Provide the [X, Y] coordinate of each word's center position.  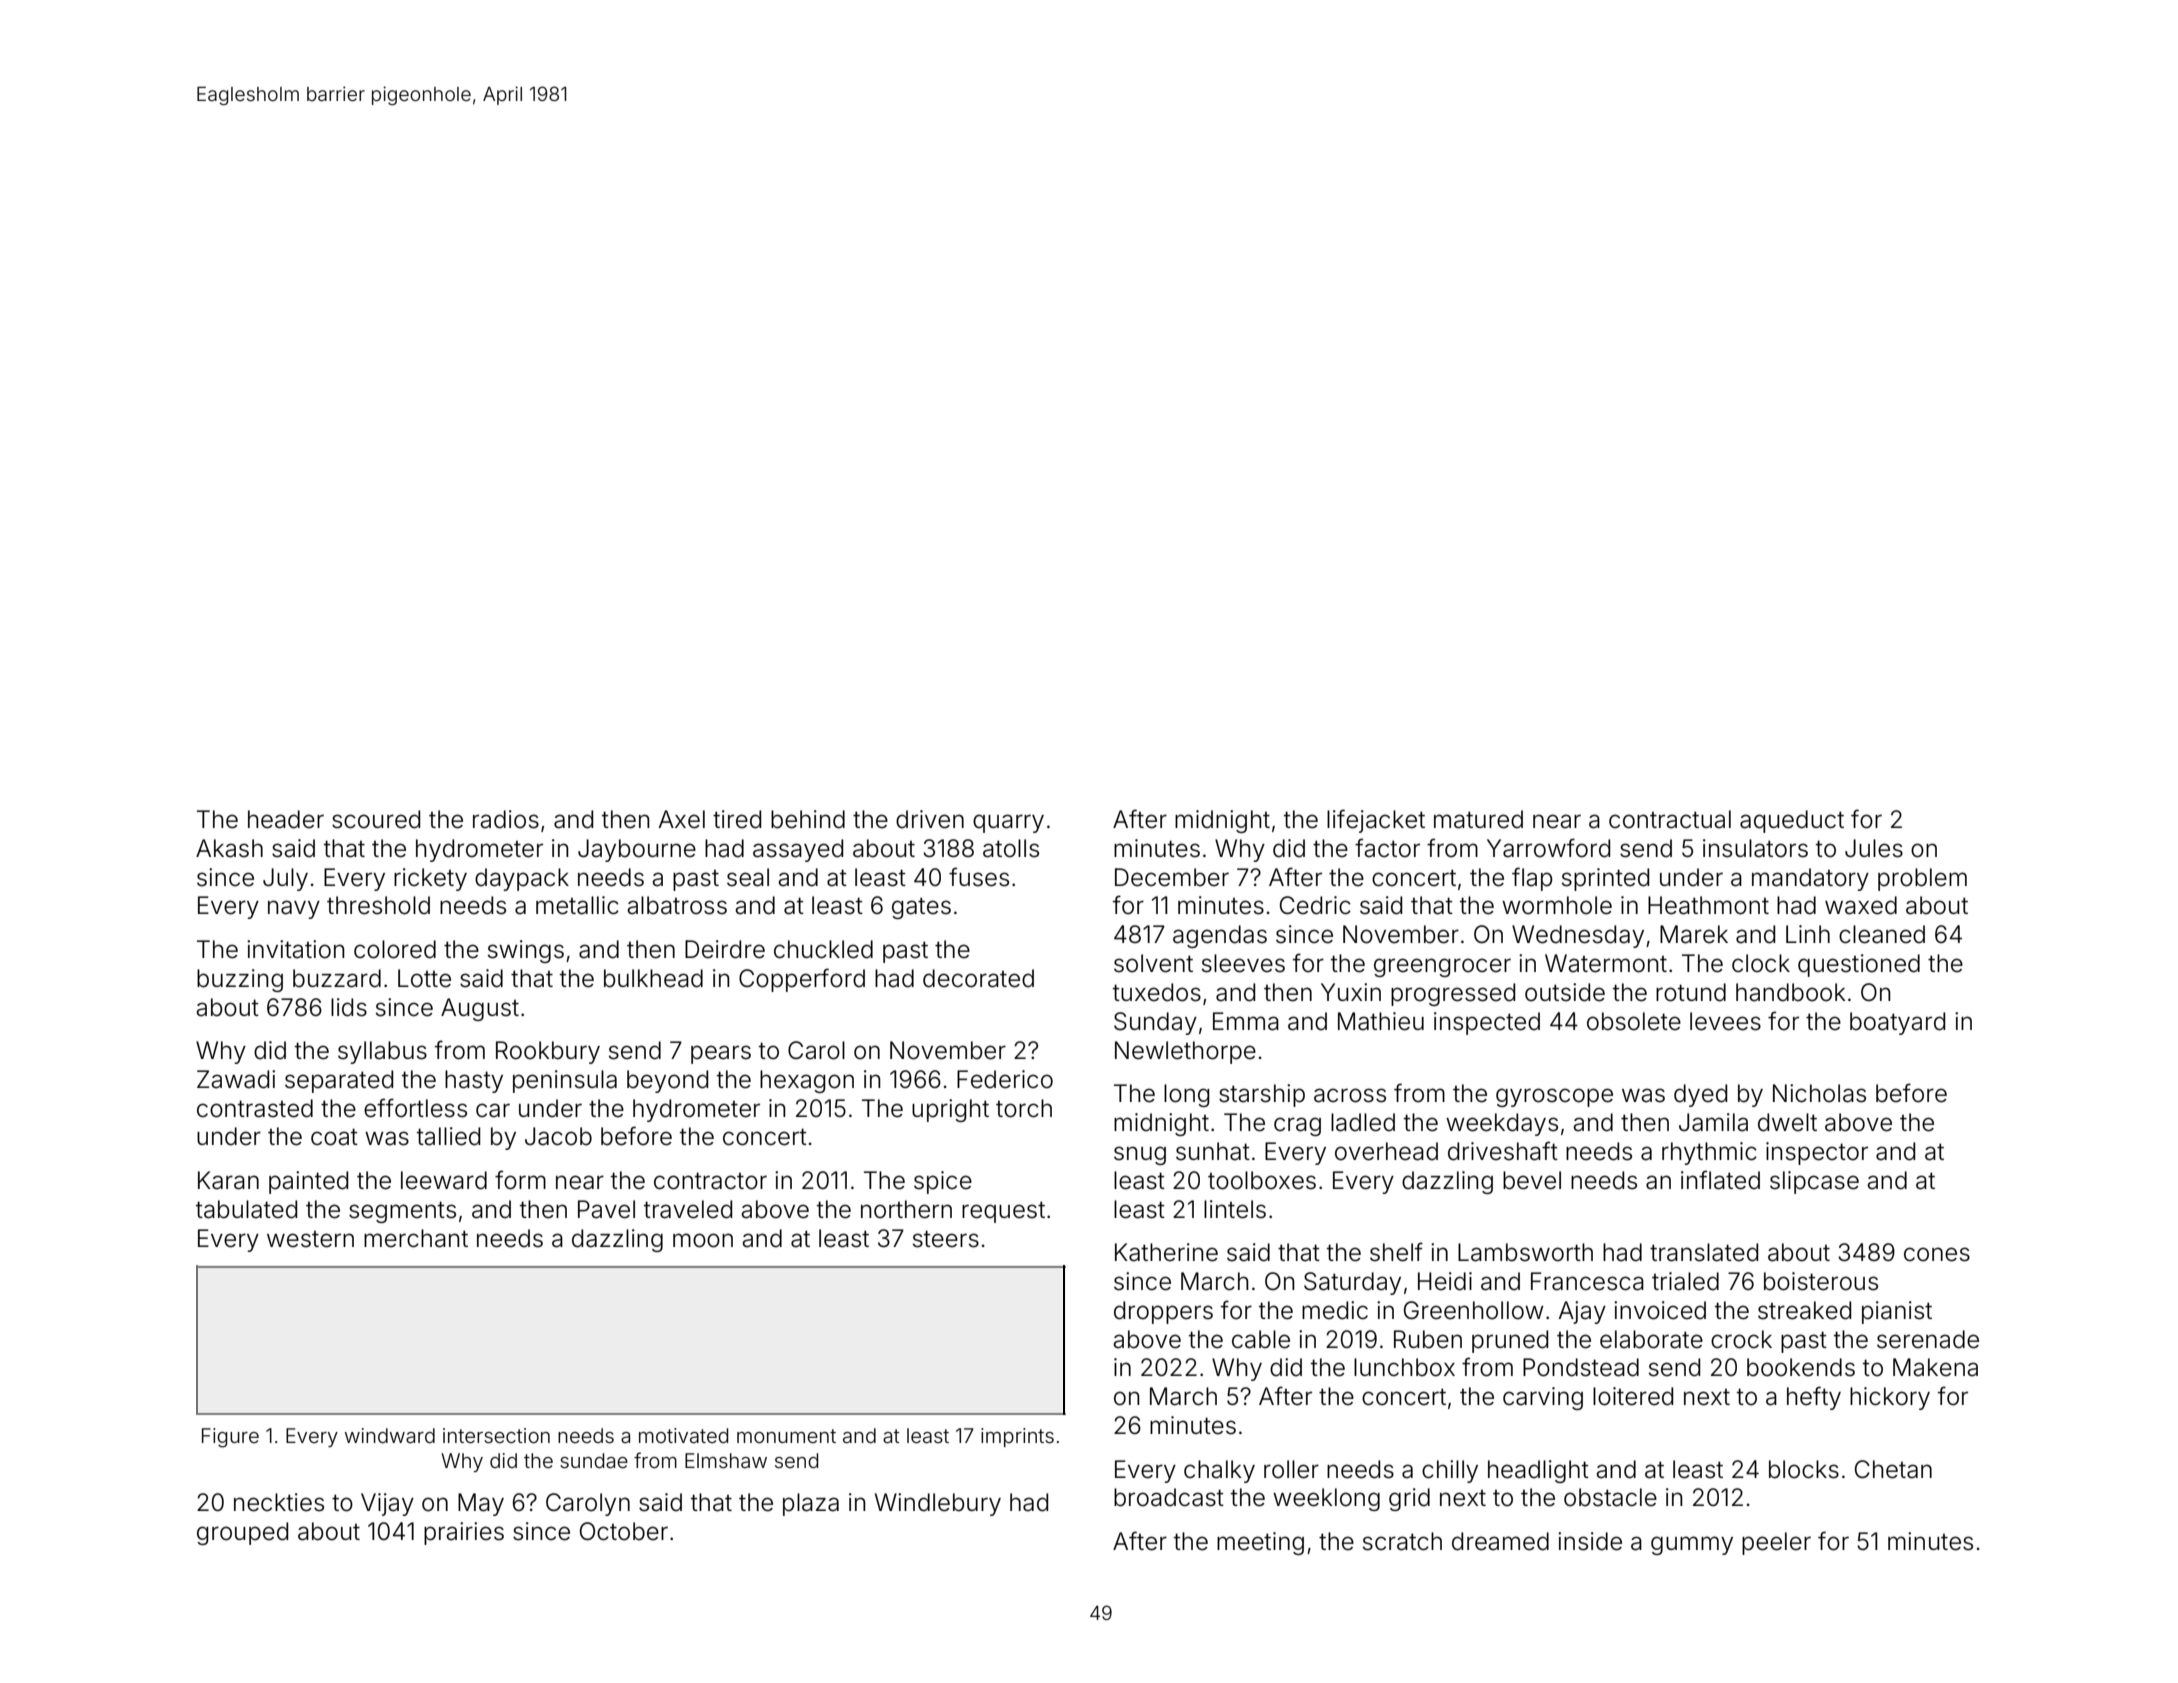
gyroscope [1554, 1097]
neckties [279, 1502]
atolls [1011, 848]
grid [1409, 1499]
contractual [1670, 819]
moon [703, 1240]
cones [1937, 1254]
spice [943, 1182]
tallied [448, 1136]
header [286, 819]
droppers [1163, 1312]
